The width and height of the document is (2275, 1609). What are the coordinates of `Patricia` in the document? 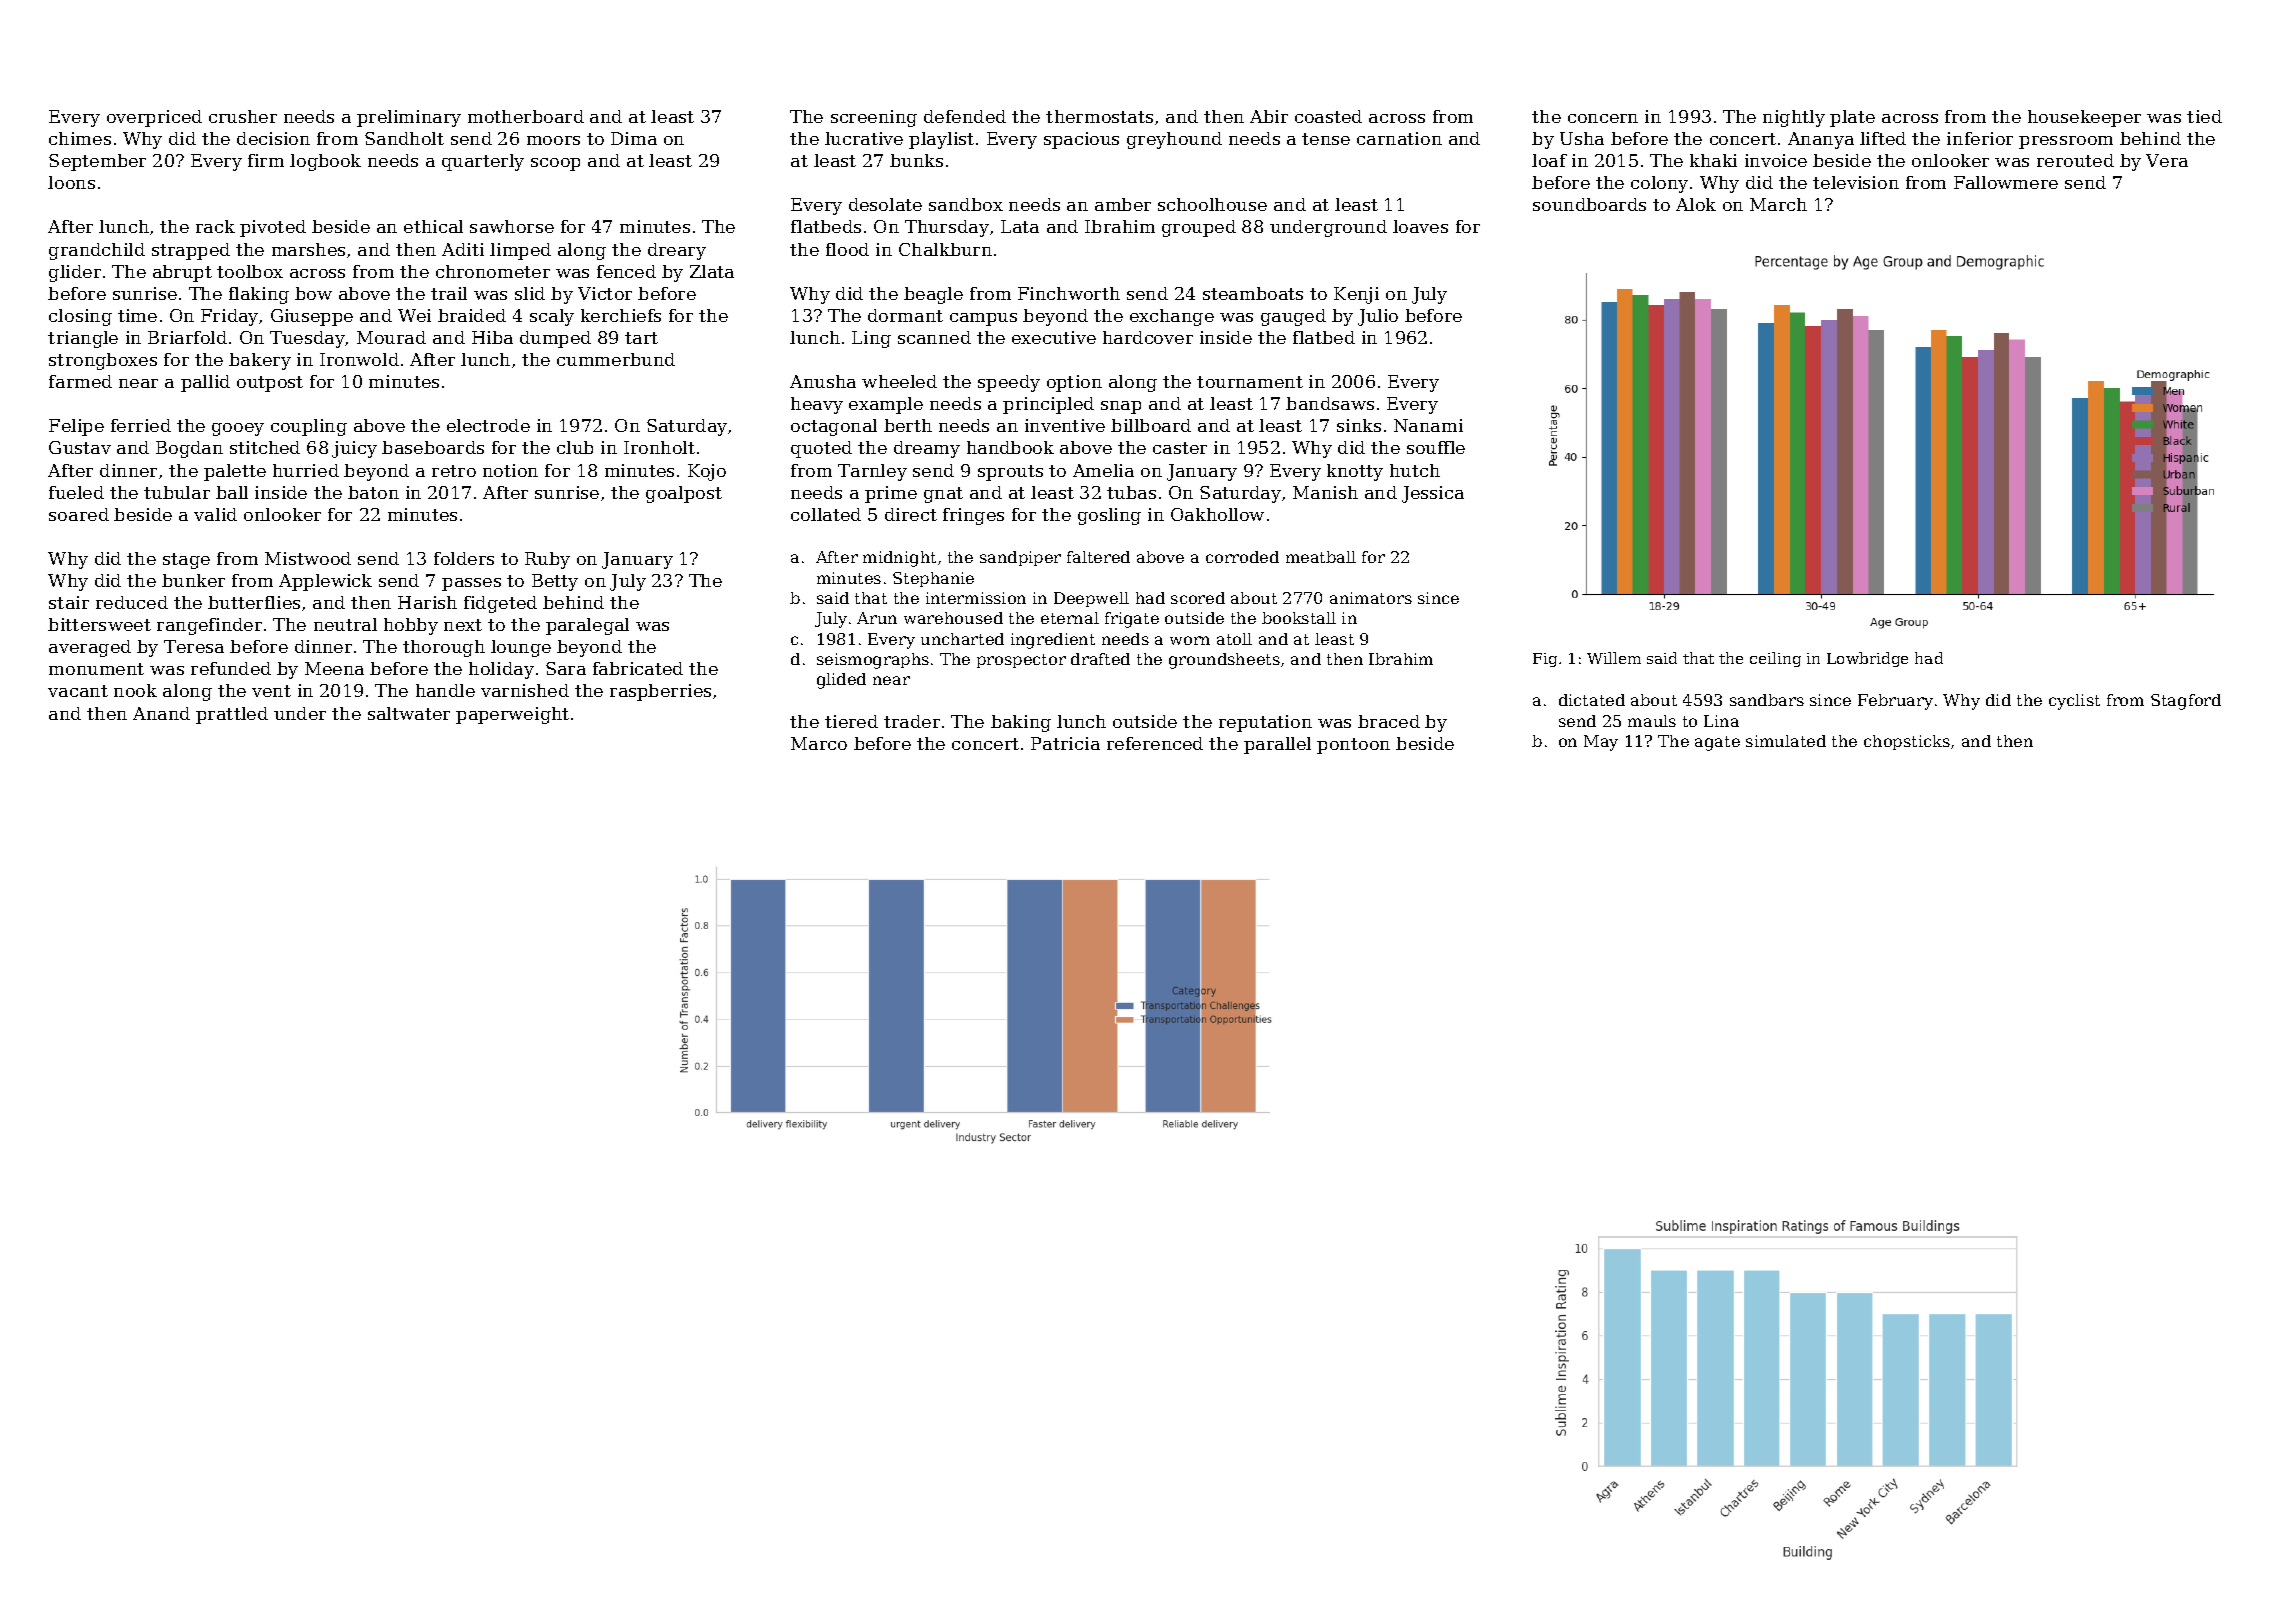 It's located at (1065, 743).
